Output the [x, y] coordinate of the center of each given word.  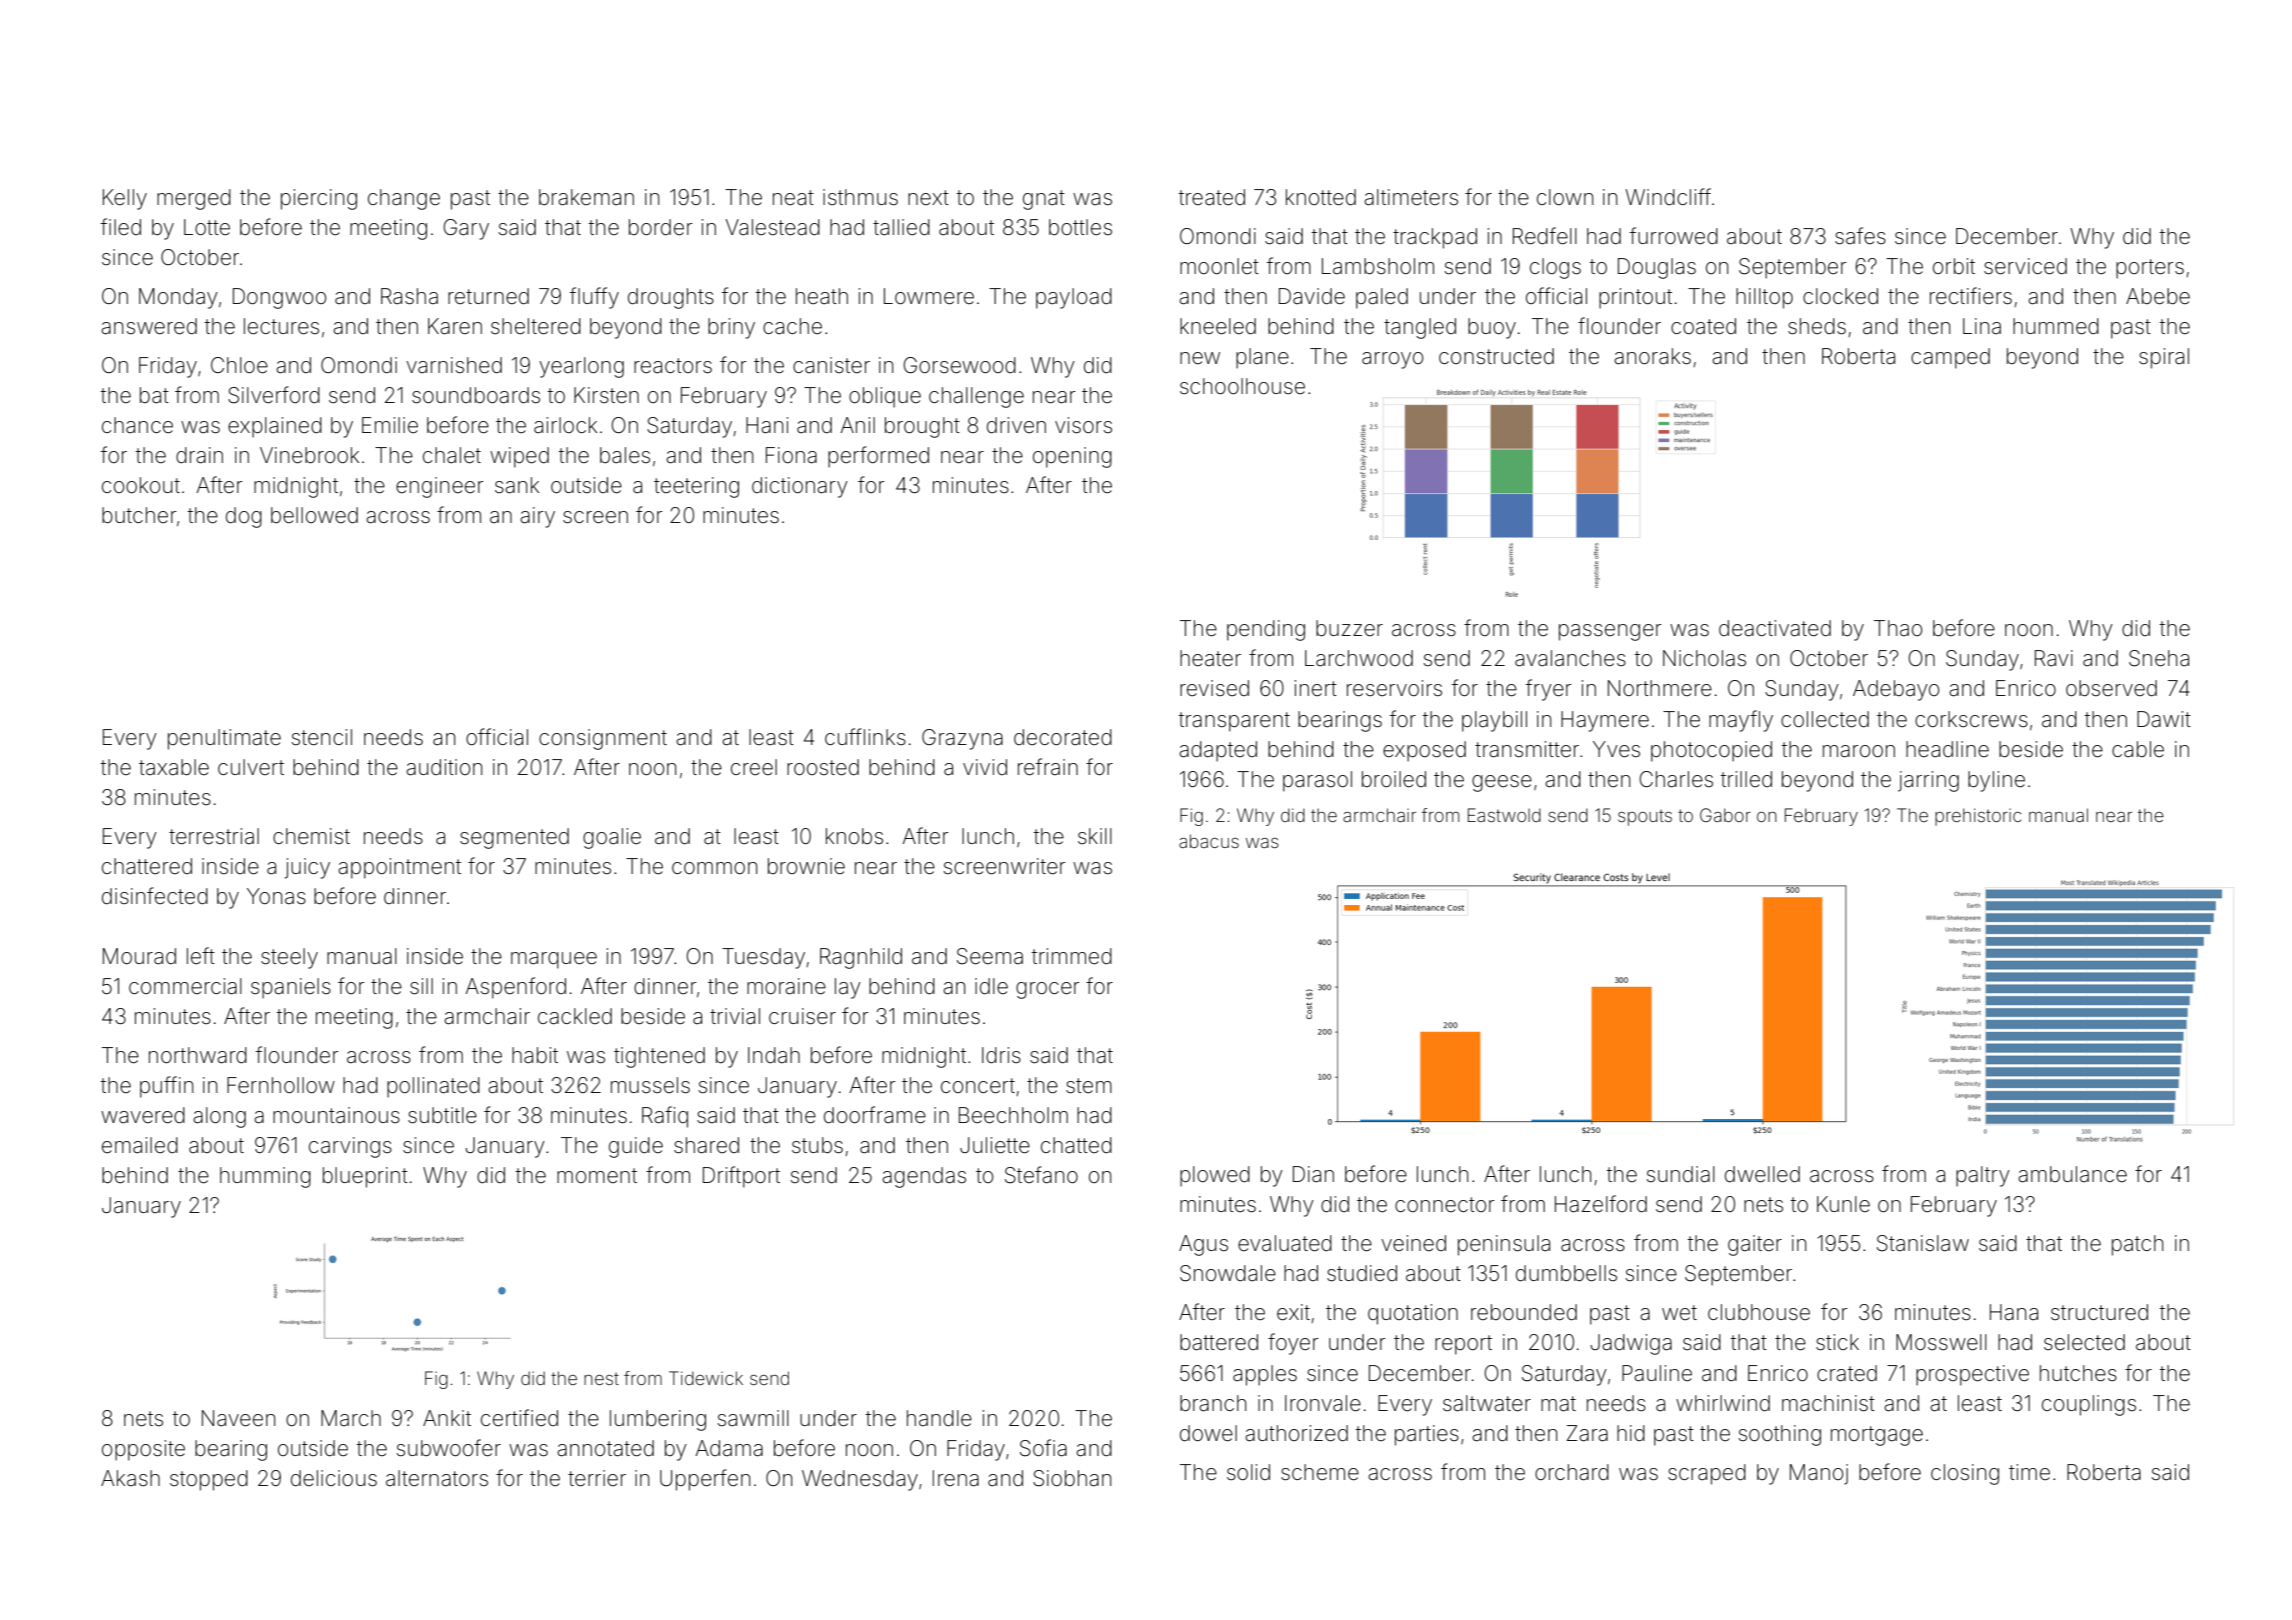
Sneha [2159, 658]
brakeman [586, 197]
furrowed [1674, 235]
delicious [334, 1478]
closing [1965, 1474]
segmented [514, 838]
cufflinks [865, 736]
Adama [729, 1448]
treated [1212, 197]
